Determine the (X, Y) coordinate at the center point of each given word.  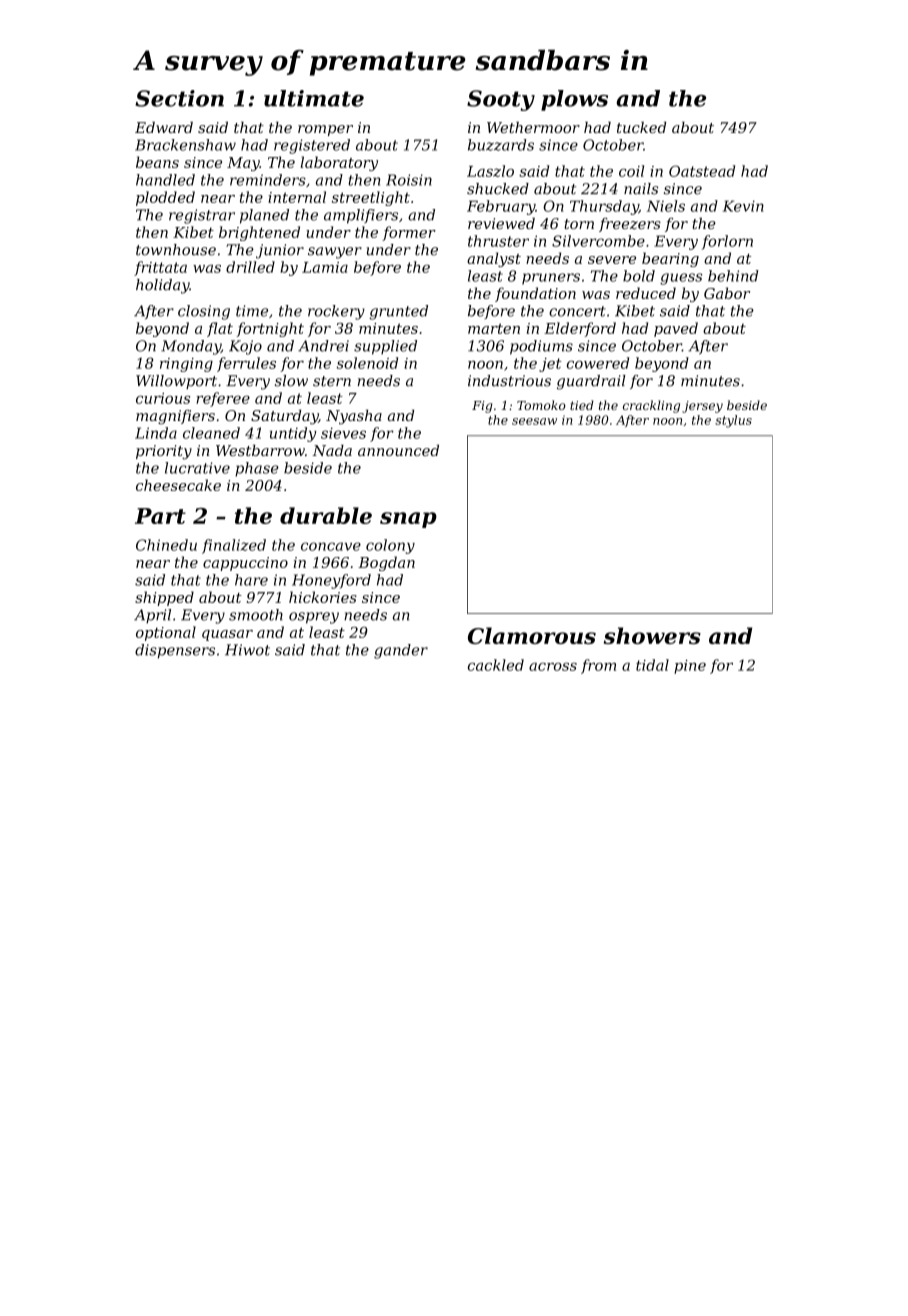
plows (574, 100)
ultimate (314, 98)
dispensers (175, 651)
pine (690, 667)
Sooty (501, 100)
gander (401, 651)
